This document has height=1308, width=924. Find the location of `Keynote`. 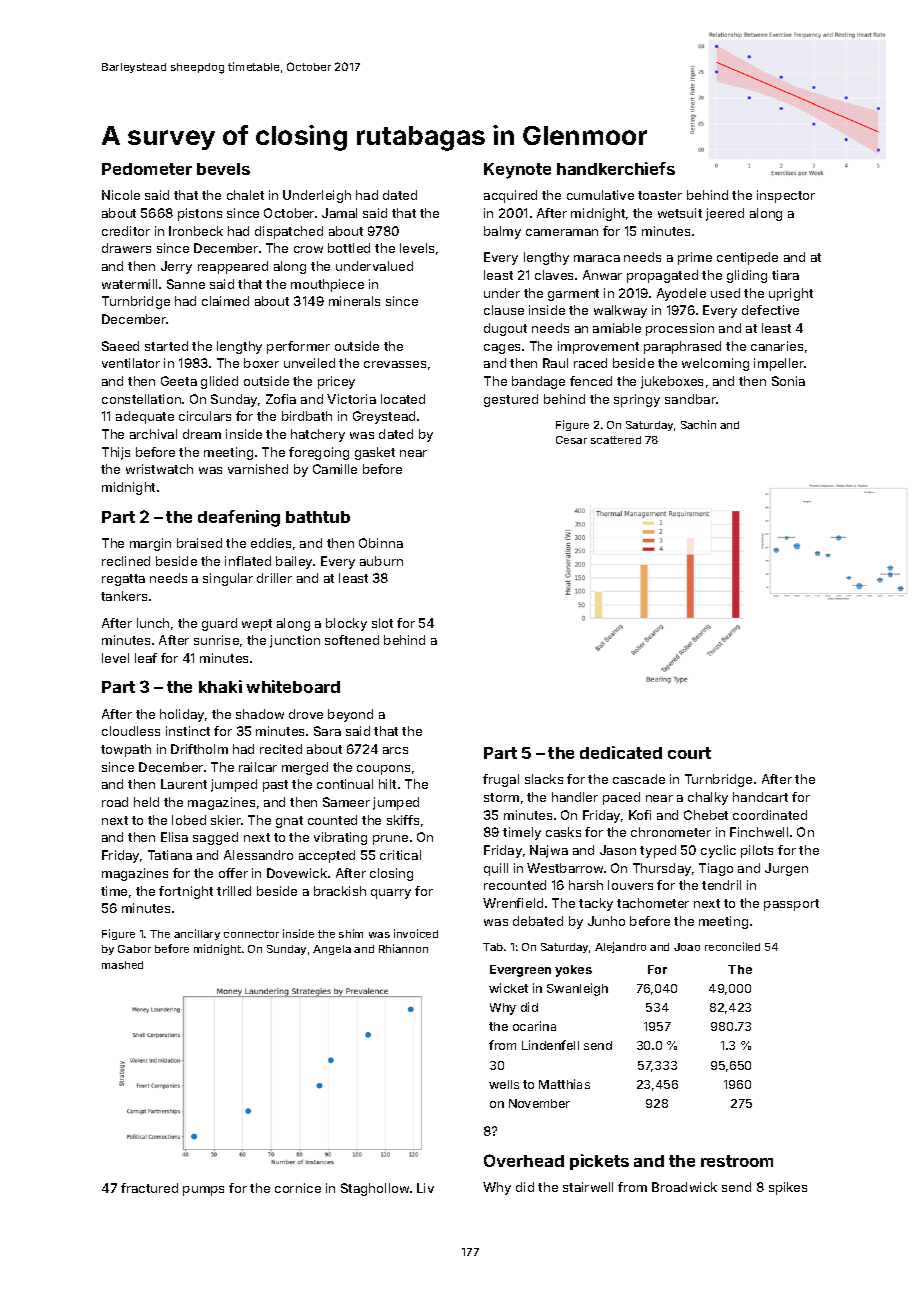

Keynote is located at coordinates (517, 171).
